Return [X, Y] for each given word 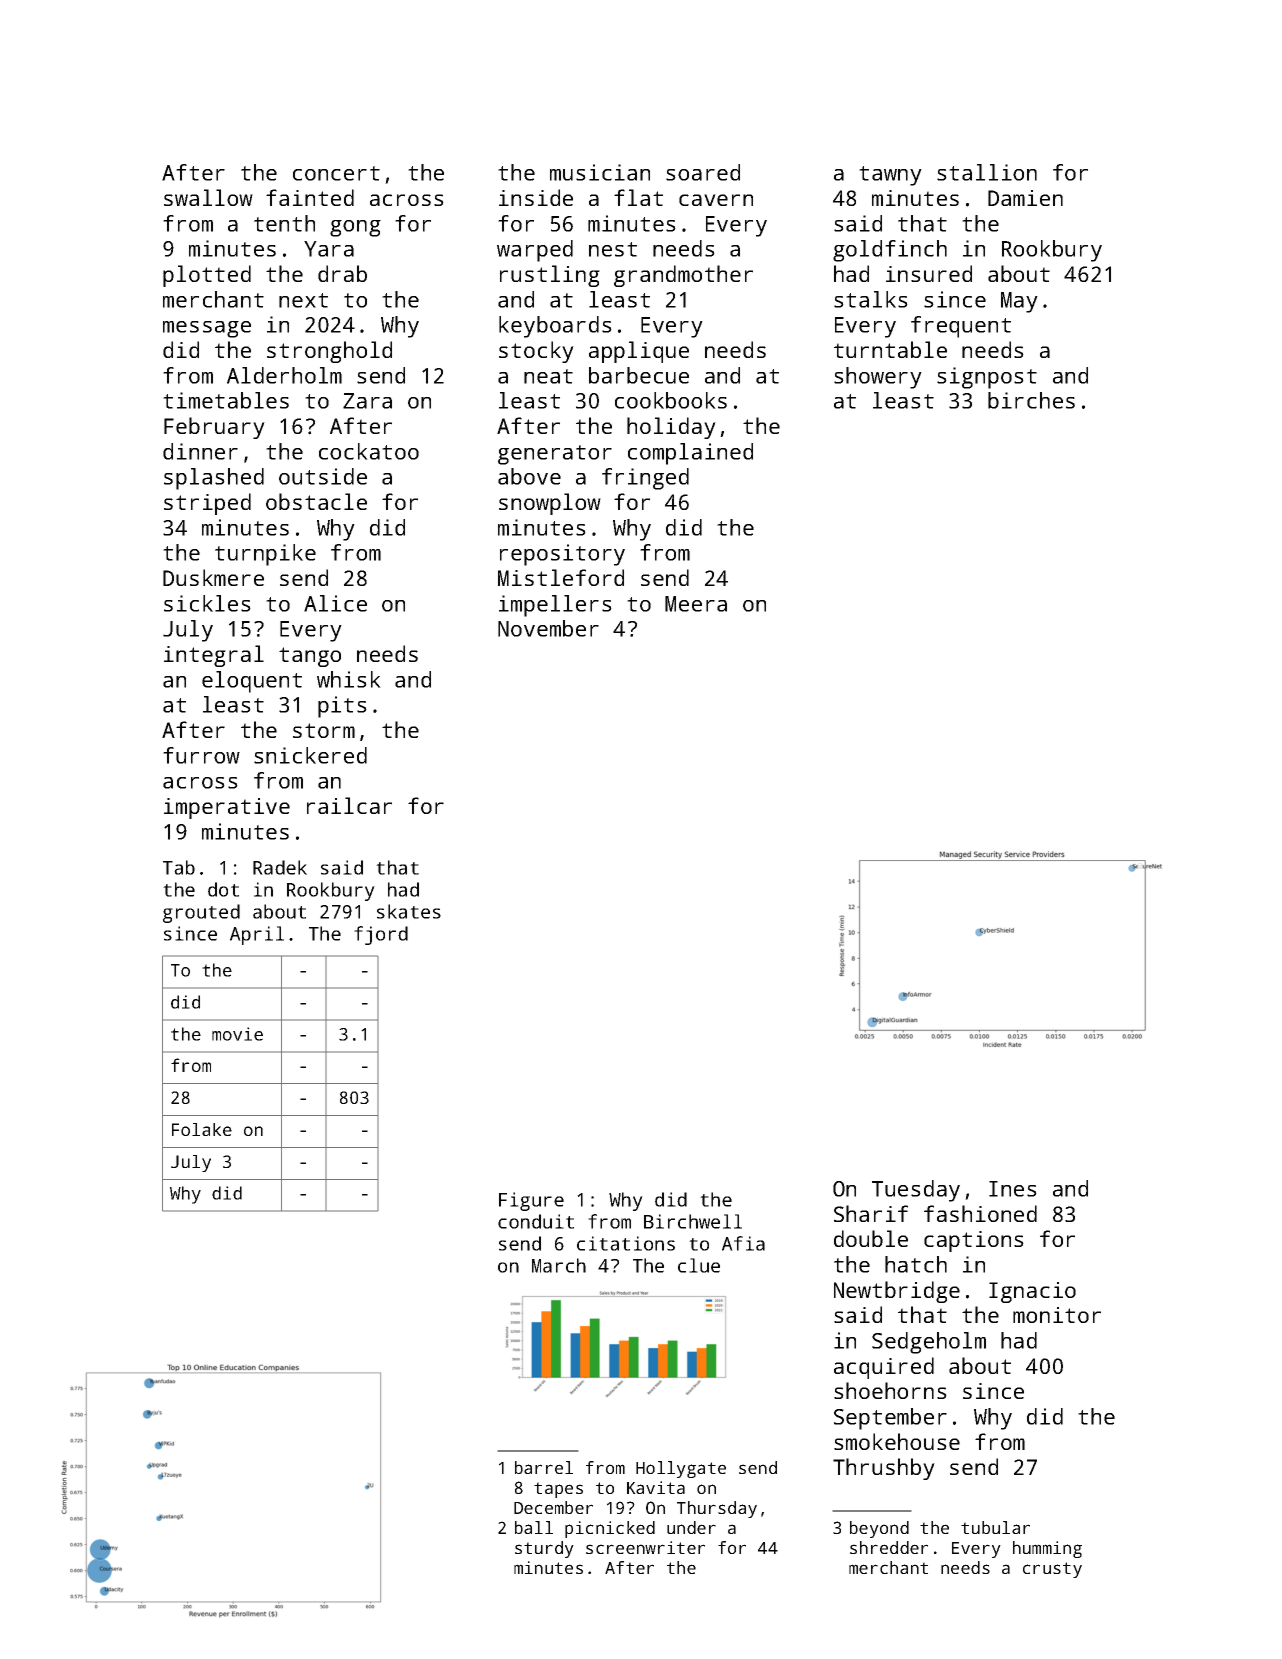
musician [600, 172]
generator [555, 455]
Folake [202, 1129]
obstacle [316, 501]
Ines [1013, 1189]
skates [409, 911]
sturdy [544, 1549]
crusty [1052, 1570]
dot [223, 889]
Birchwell [693, 1221]
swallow [208, 197]
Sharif [871, 1213]
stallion [987, 172]
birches [1031, 400]
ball [534, 1527]
